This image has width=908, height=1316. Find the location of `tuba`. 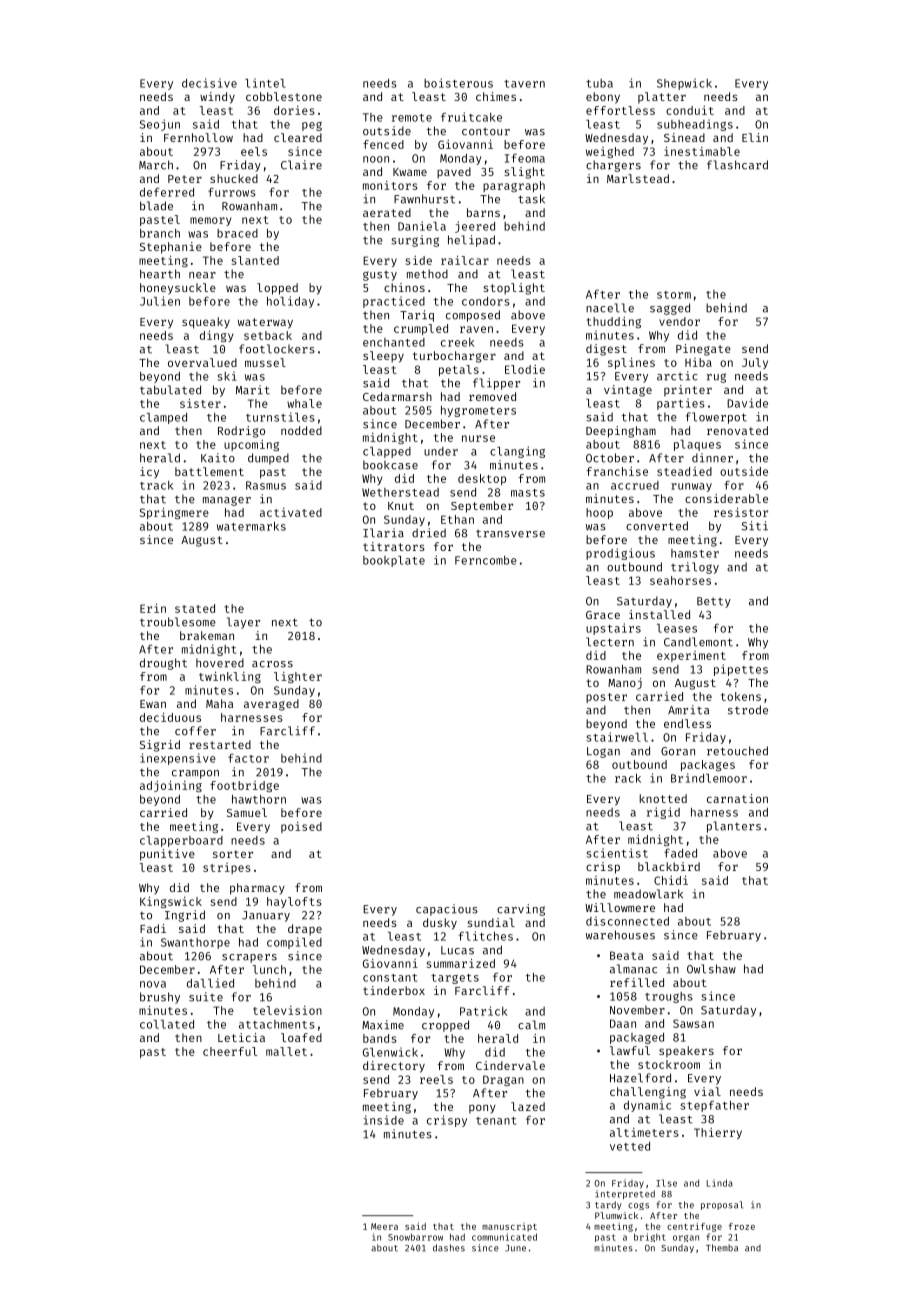

tuba is located at coordinates (599, 83).
